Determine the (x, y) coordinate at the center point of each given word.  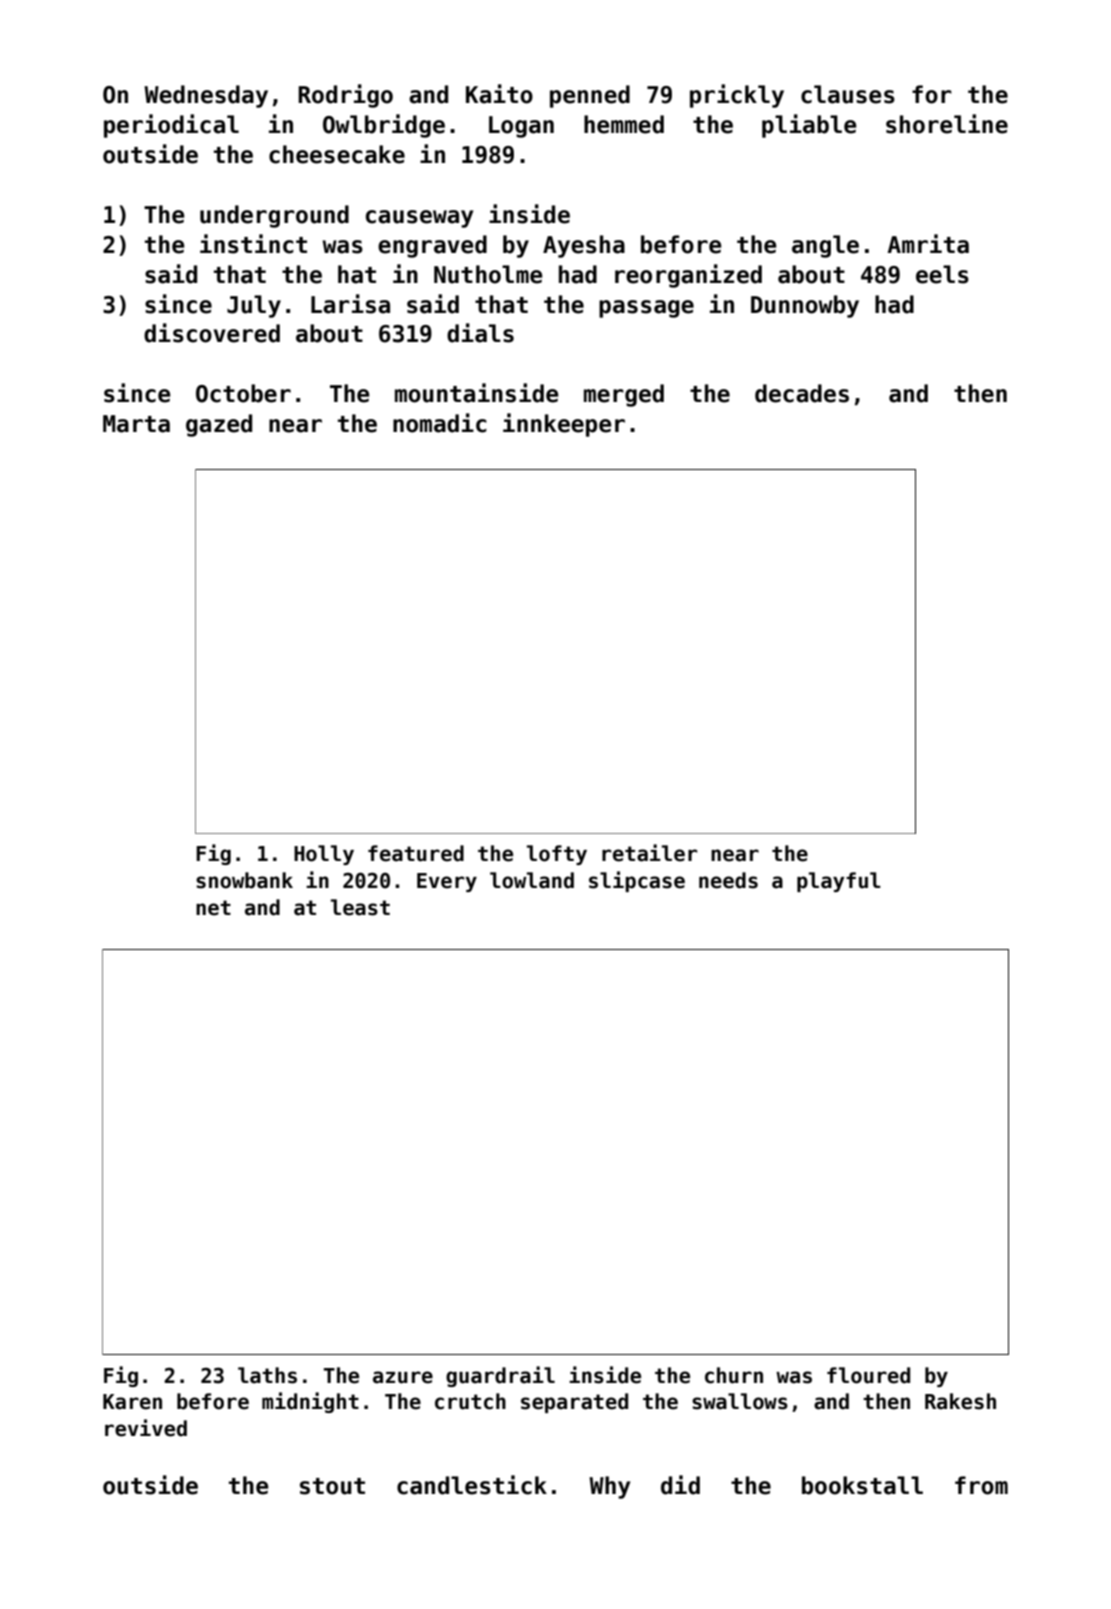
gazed (219, 425)
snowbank (244, 880)
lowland (532, 880)
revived (146, 1428)
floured (868, 1375)
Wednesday (206, 96)
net (213, 908)
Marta (136, 424)
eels (942, 274)
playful (839, 882)
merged (624, 395)
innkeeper (564, 425)
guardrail (500, 1376)
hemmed (624, 124)
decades (802, 393)
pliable (809, 126)
